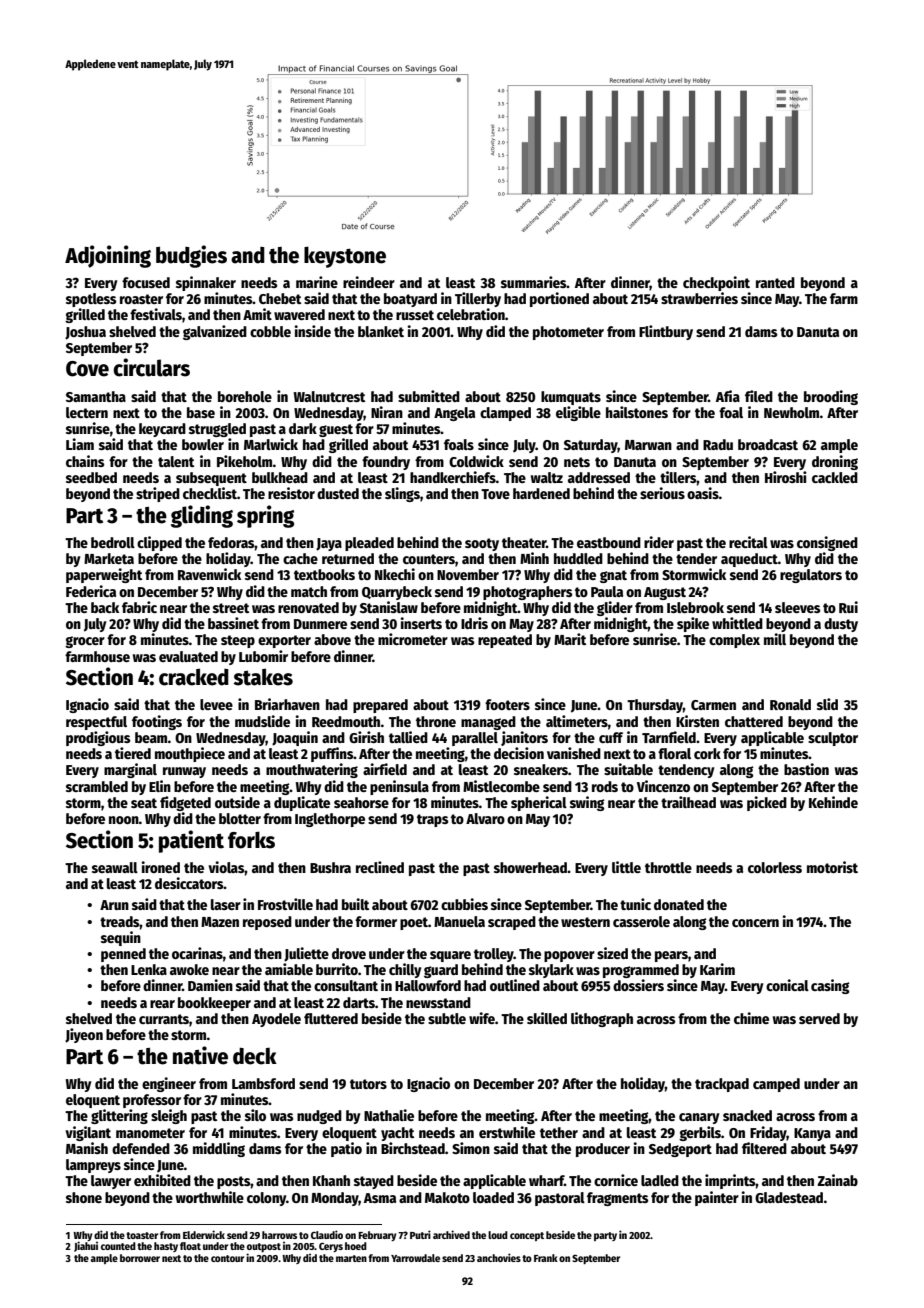  Describe the element at coordinates (386, 463) in the screenshot. I see `foundry` at that location.
